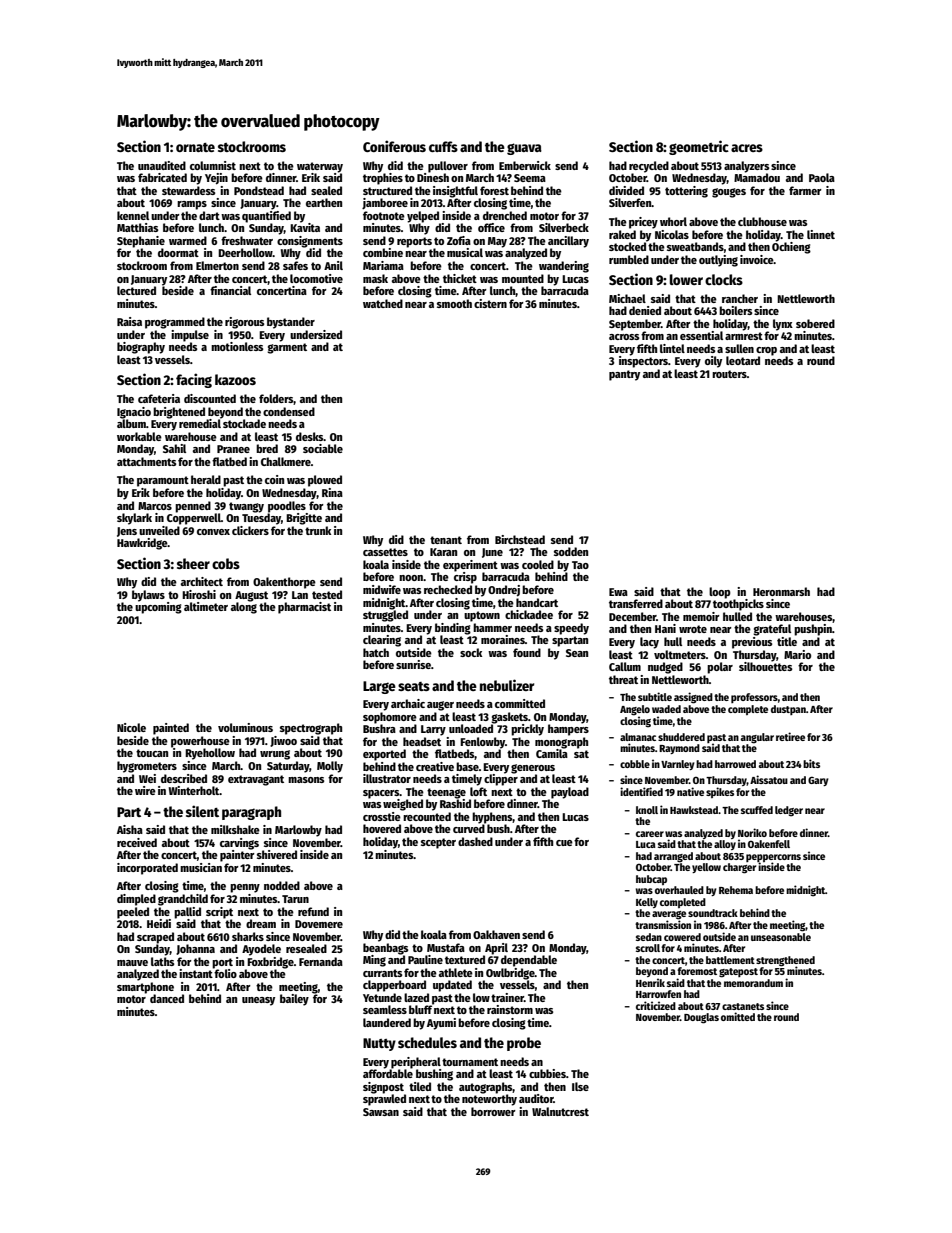 This page has height=1233, width=952. Describe the element at coordinates (747, 148) in the page. I see `acres` at that location.
